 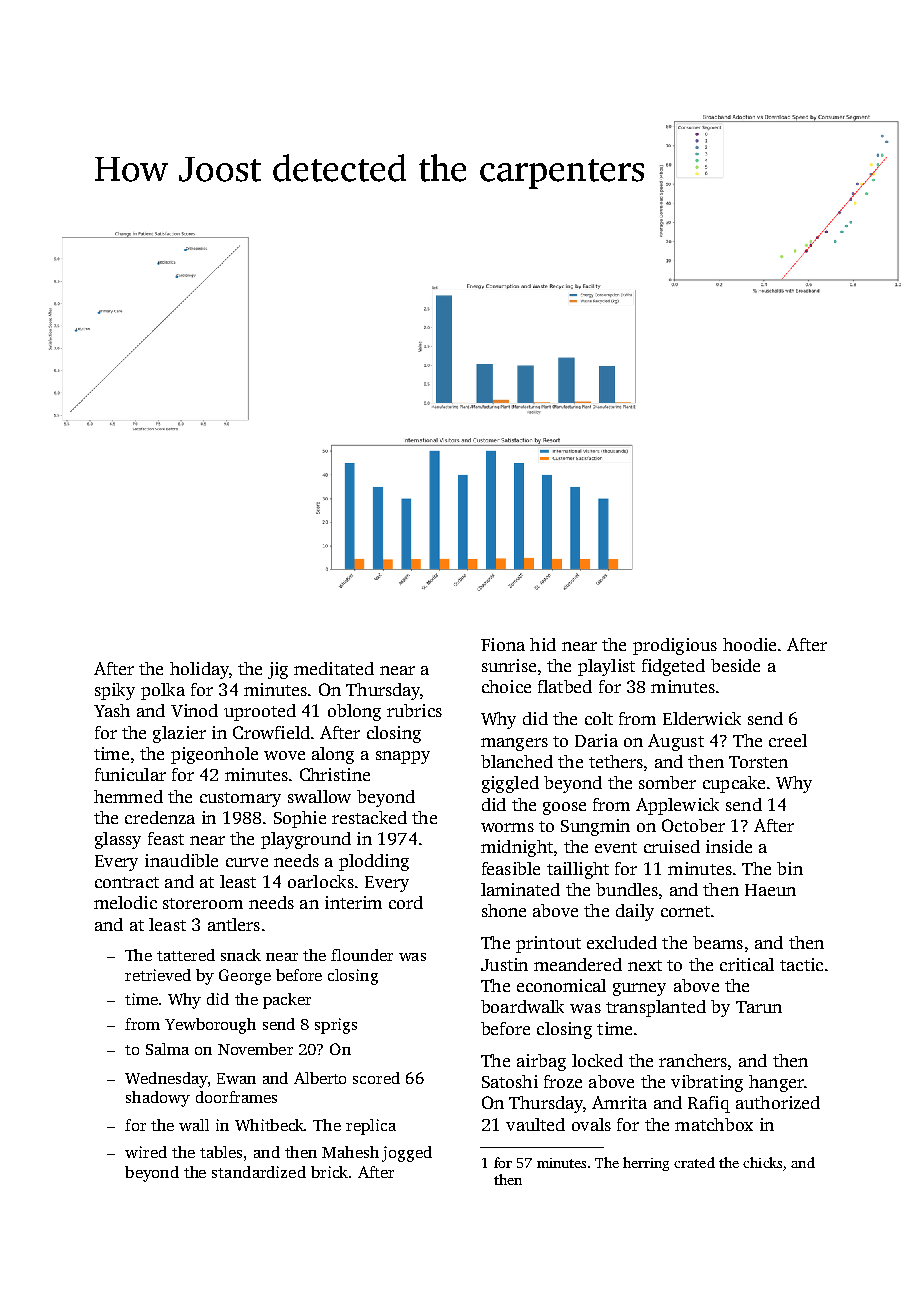 What do you see at coordinates (158, 1099) in the page?
I see `shadowy` at bounding box center [158, 1099].
